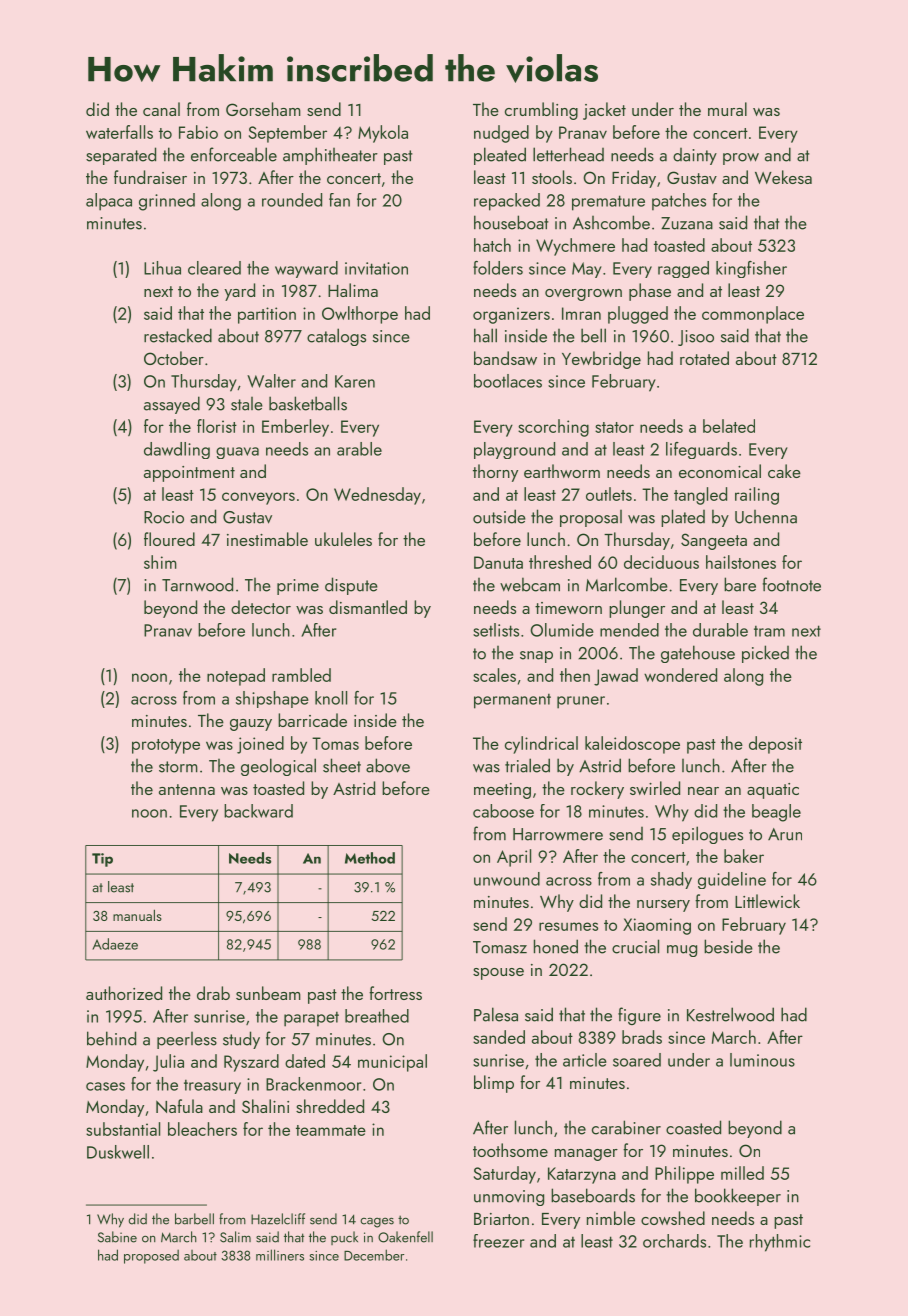 This screenshot has height=1316, width=908. Describe the element at coordinates (151, 1256) in the screenshot. I see `proposed` at that location.
